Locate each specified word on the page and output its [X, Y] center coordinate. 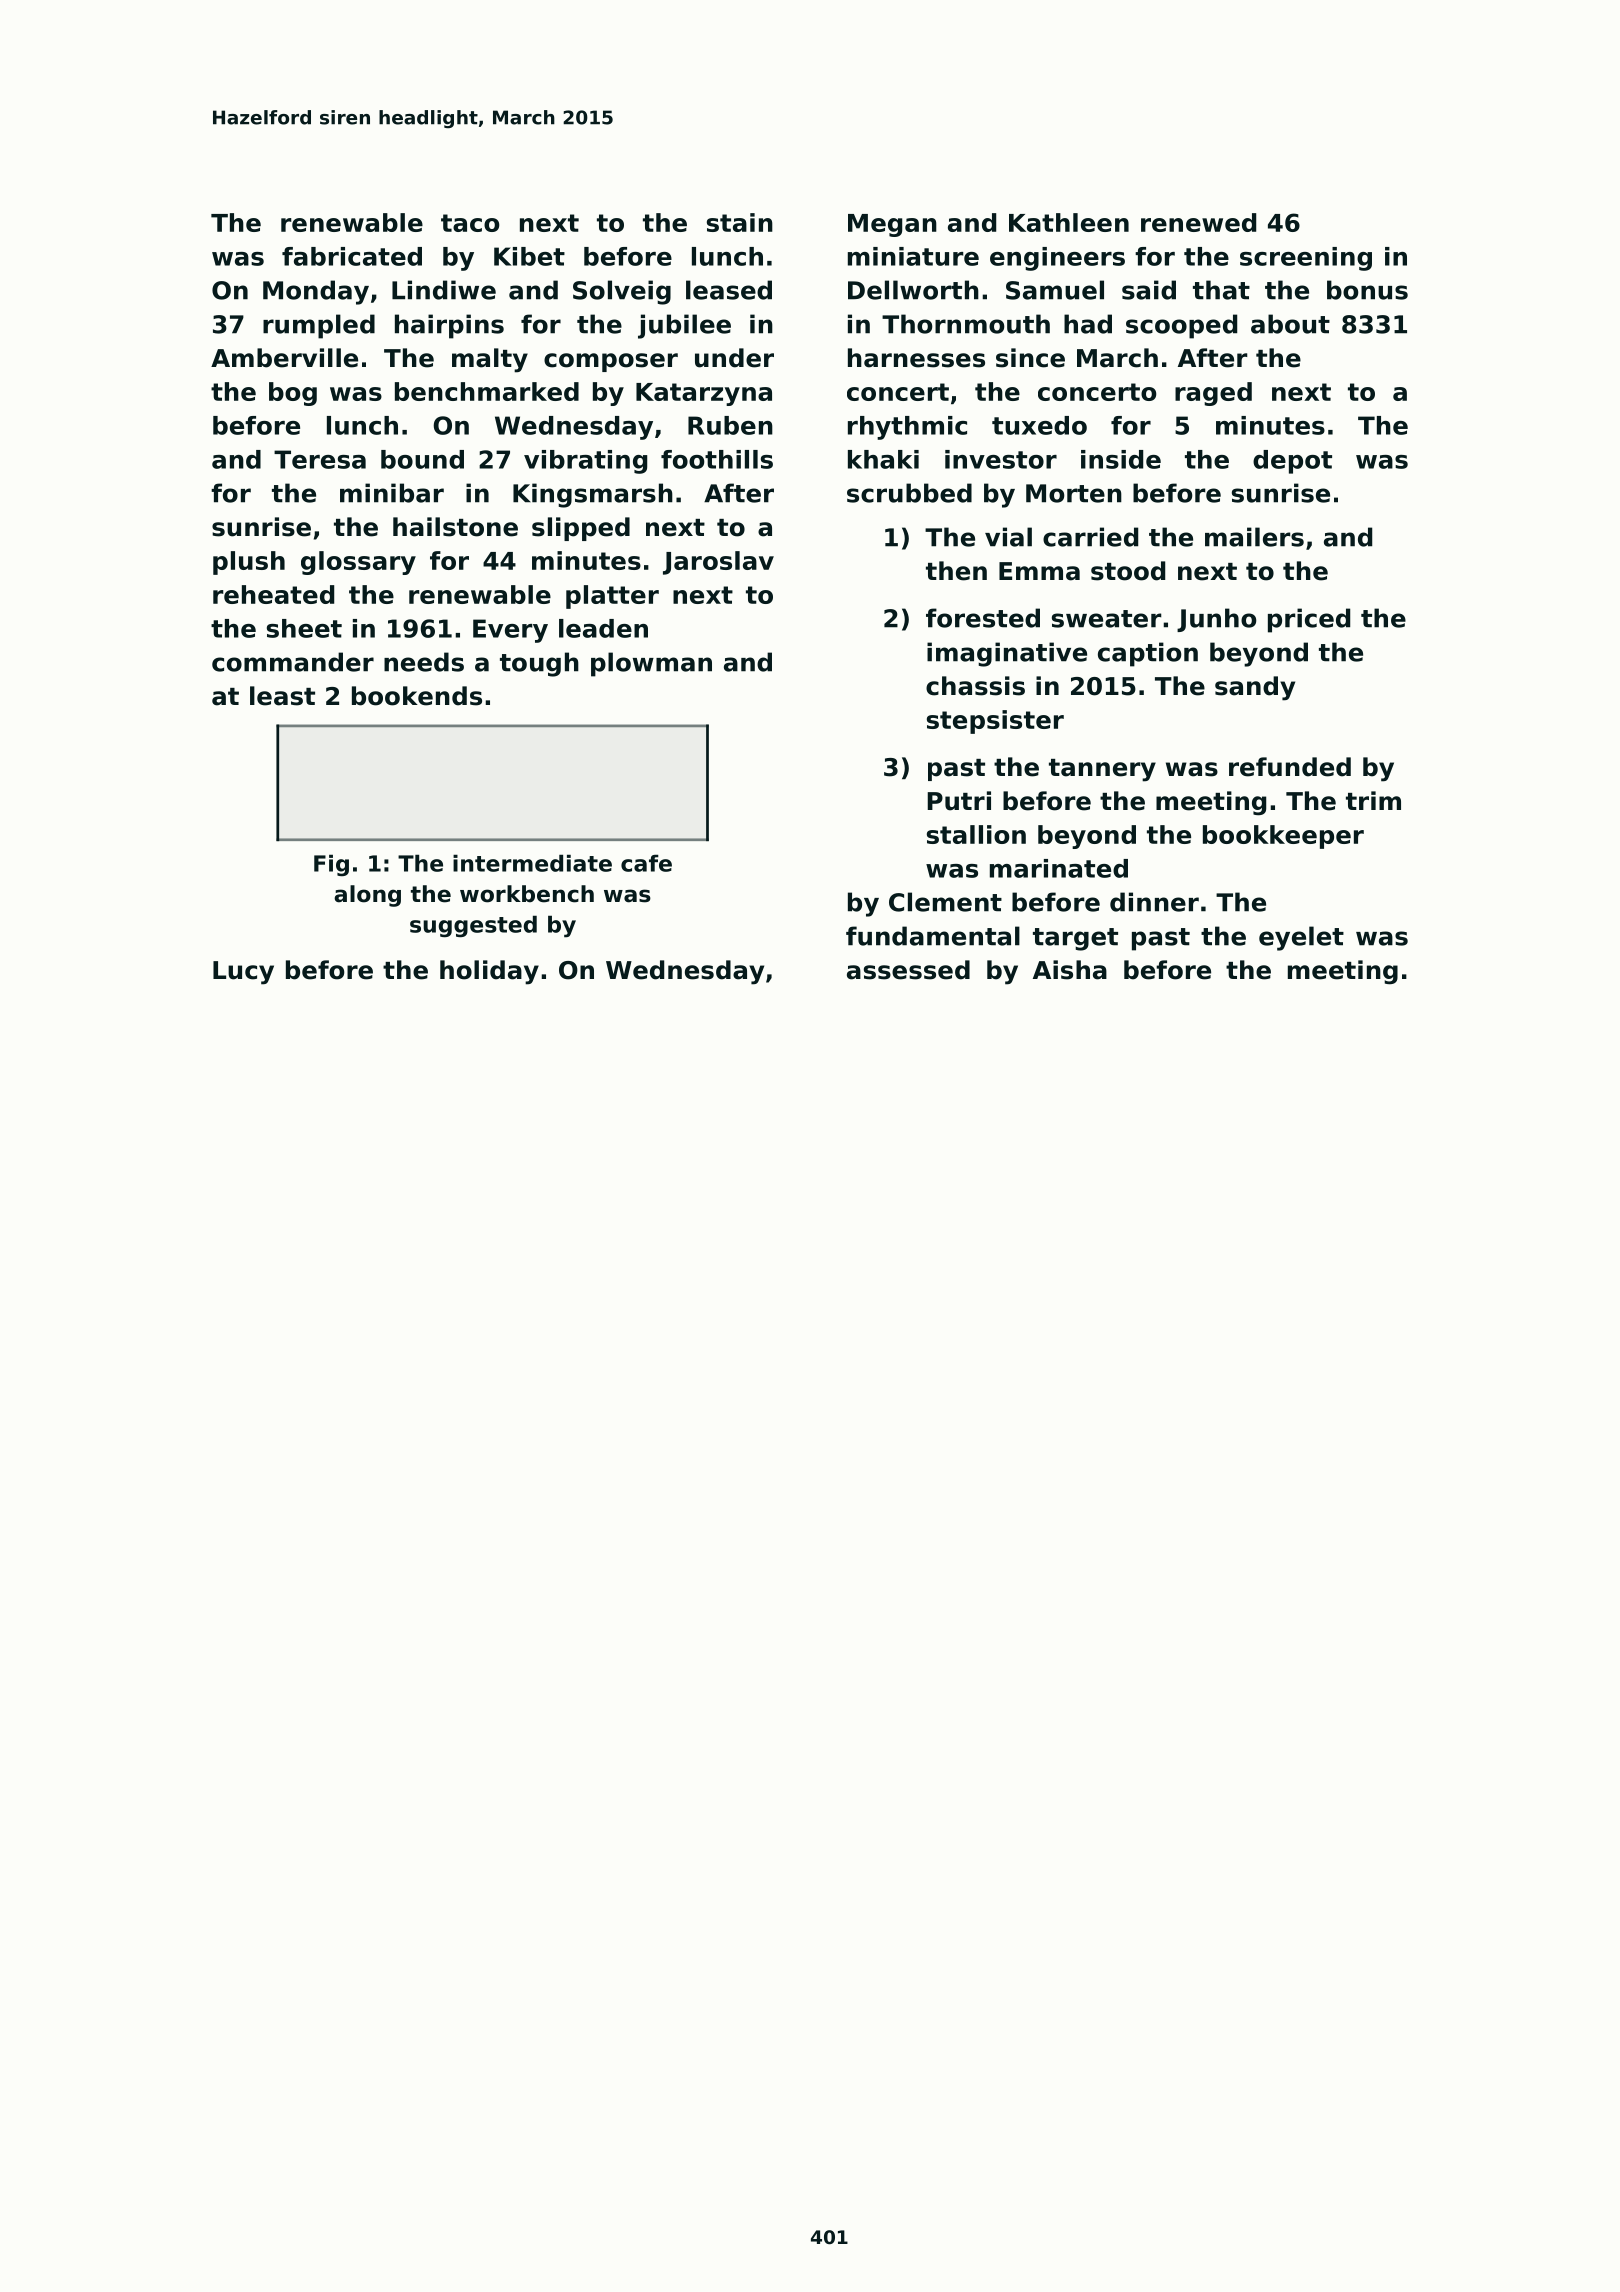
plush [249, 563]
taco [470, 223]
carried [1090, 537]
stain [740, 222]
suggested [473, 926]
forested [983, 618]
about [1290, 324]
